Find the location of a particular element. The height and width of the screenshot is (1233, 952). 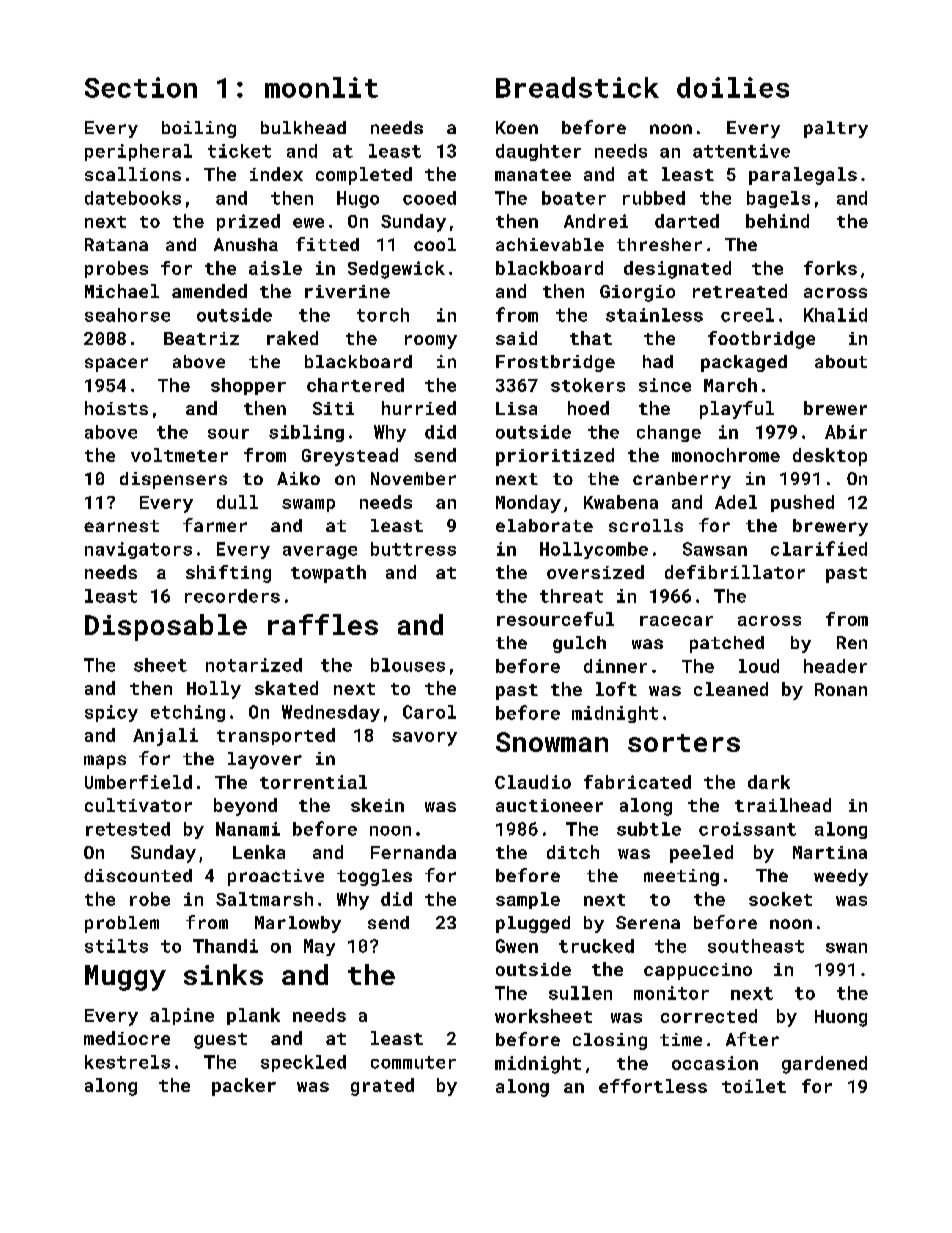

since is located at coordinates (665, 385).
